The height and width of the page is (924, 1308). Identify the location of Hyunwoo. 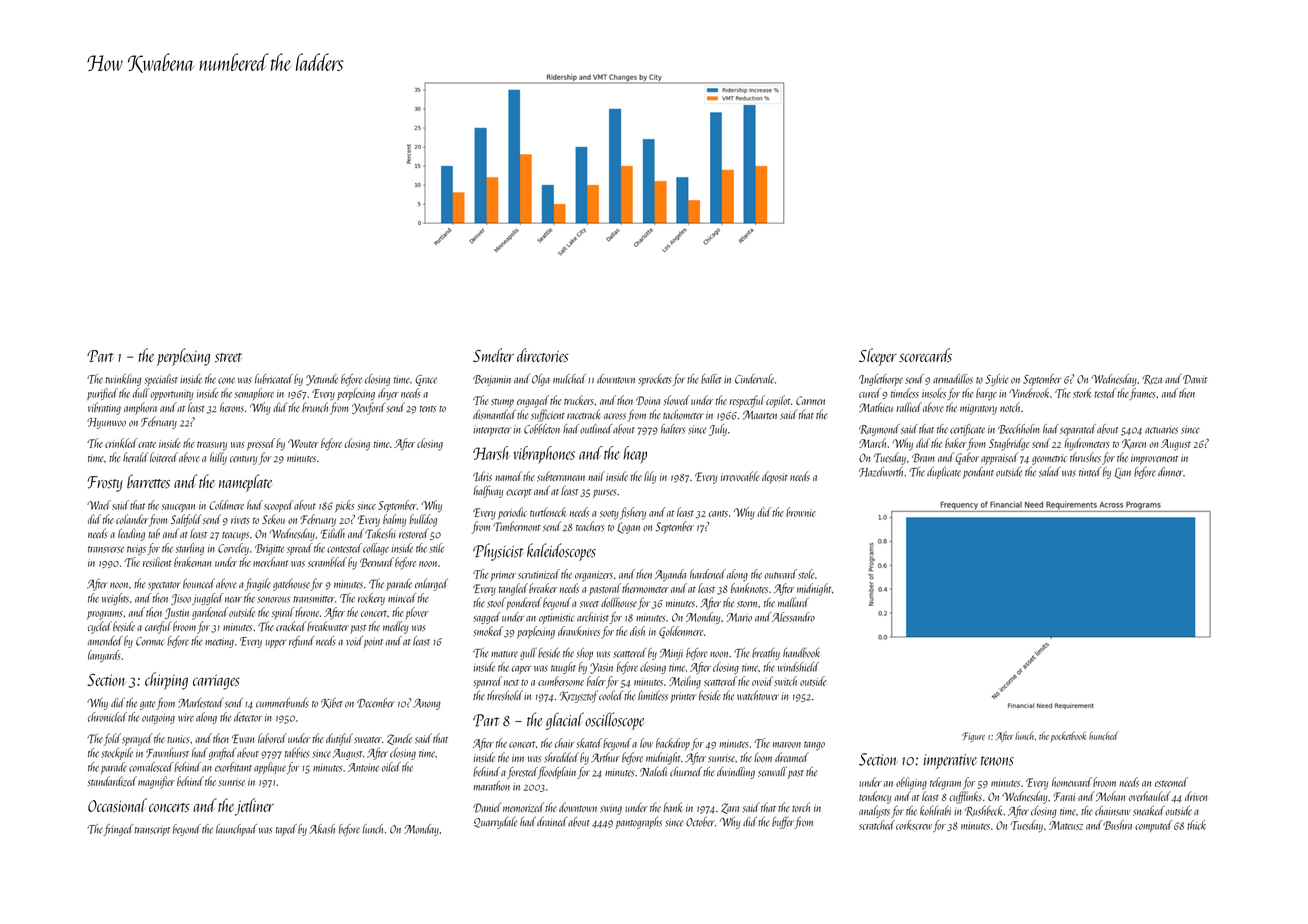
(106, 423).
